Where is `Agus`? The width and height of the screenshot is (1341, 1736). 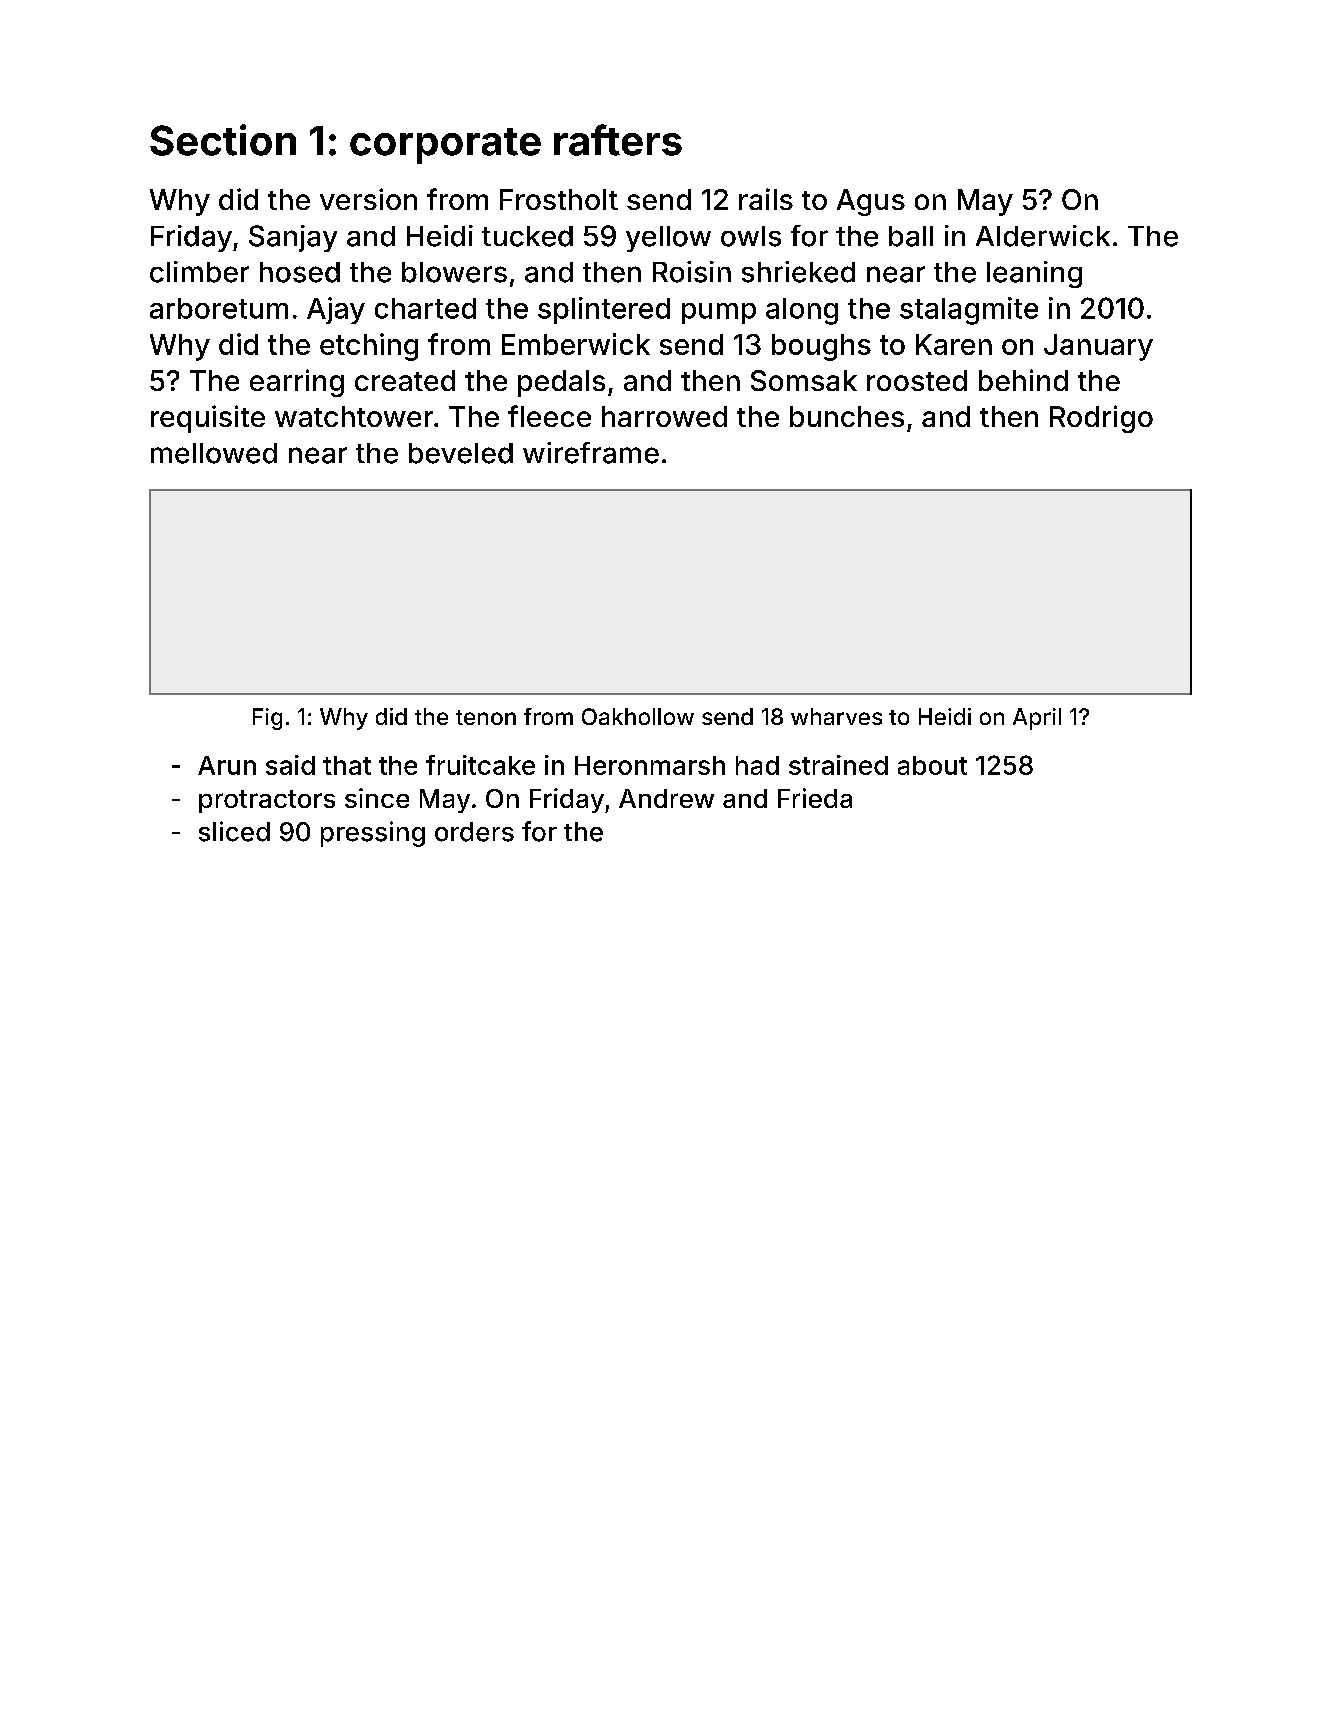 Agus is located at coordinates (871, 202).
